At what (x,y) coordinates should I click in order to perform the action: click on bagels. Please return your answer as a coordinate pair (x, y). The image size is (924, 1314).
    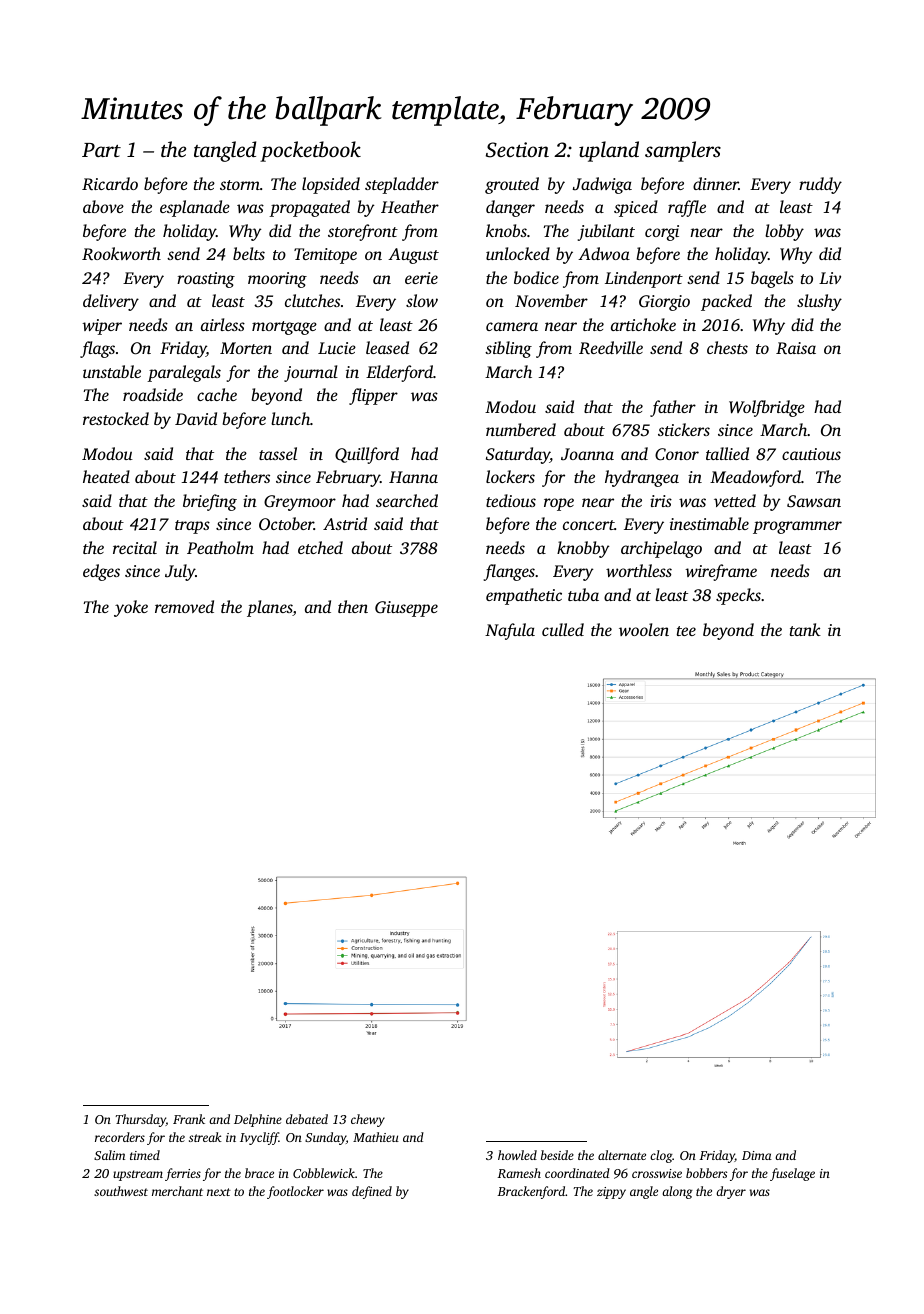
    Looking at the image, I should click on (772, 279).
